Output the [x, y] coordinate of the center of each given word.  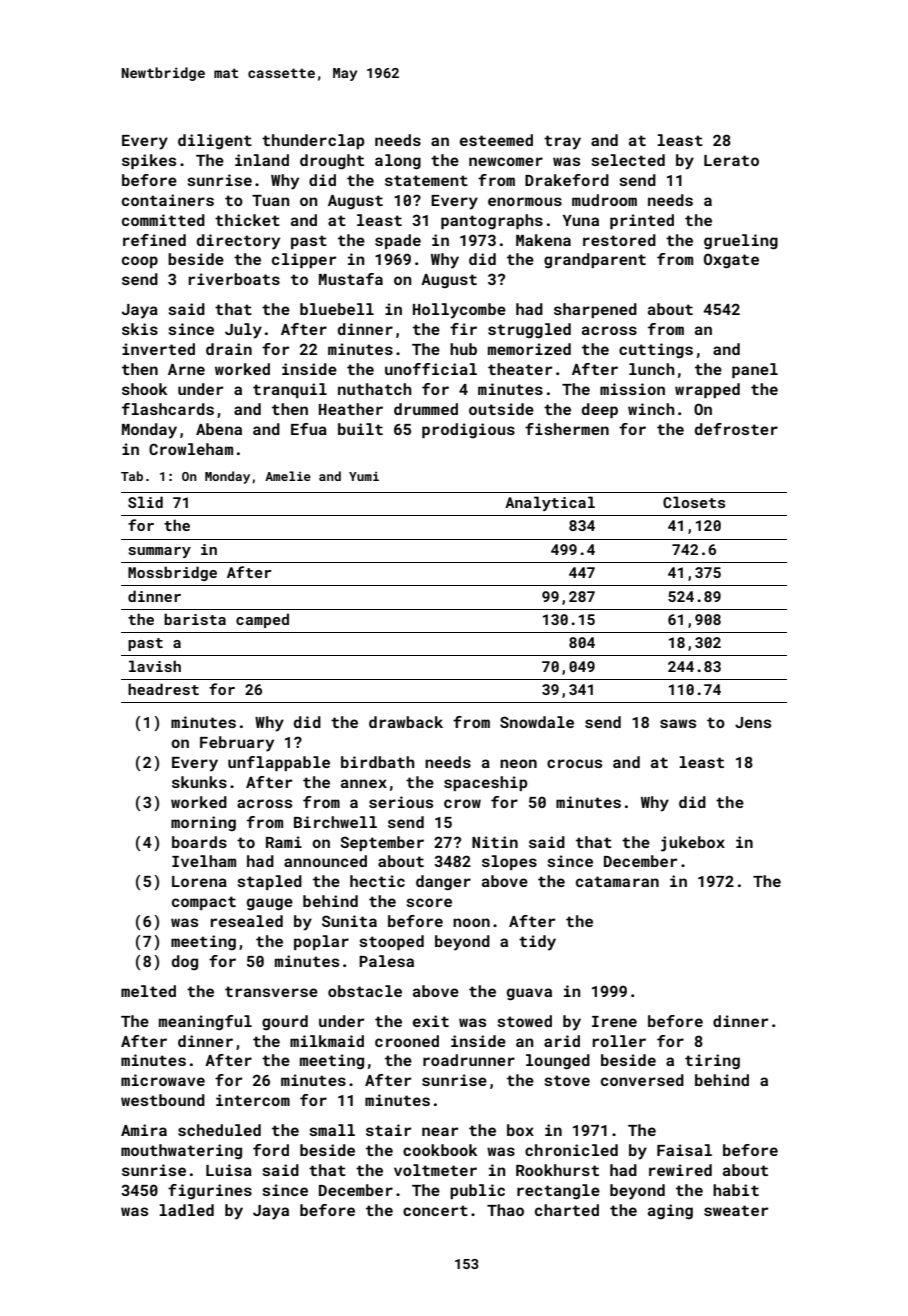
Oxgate [731, 261]
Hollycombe [459, 311]
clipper [304, 260]
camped [262, 620]
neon [518, 763]
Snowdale [537, 722]
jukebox [693, 844]
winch [651, 409]
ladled [186, 1210]
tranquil [290, 390]
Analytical [550, 503]
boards [199, 842]
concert [435, 1210]
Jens [753, 722]
